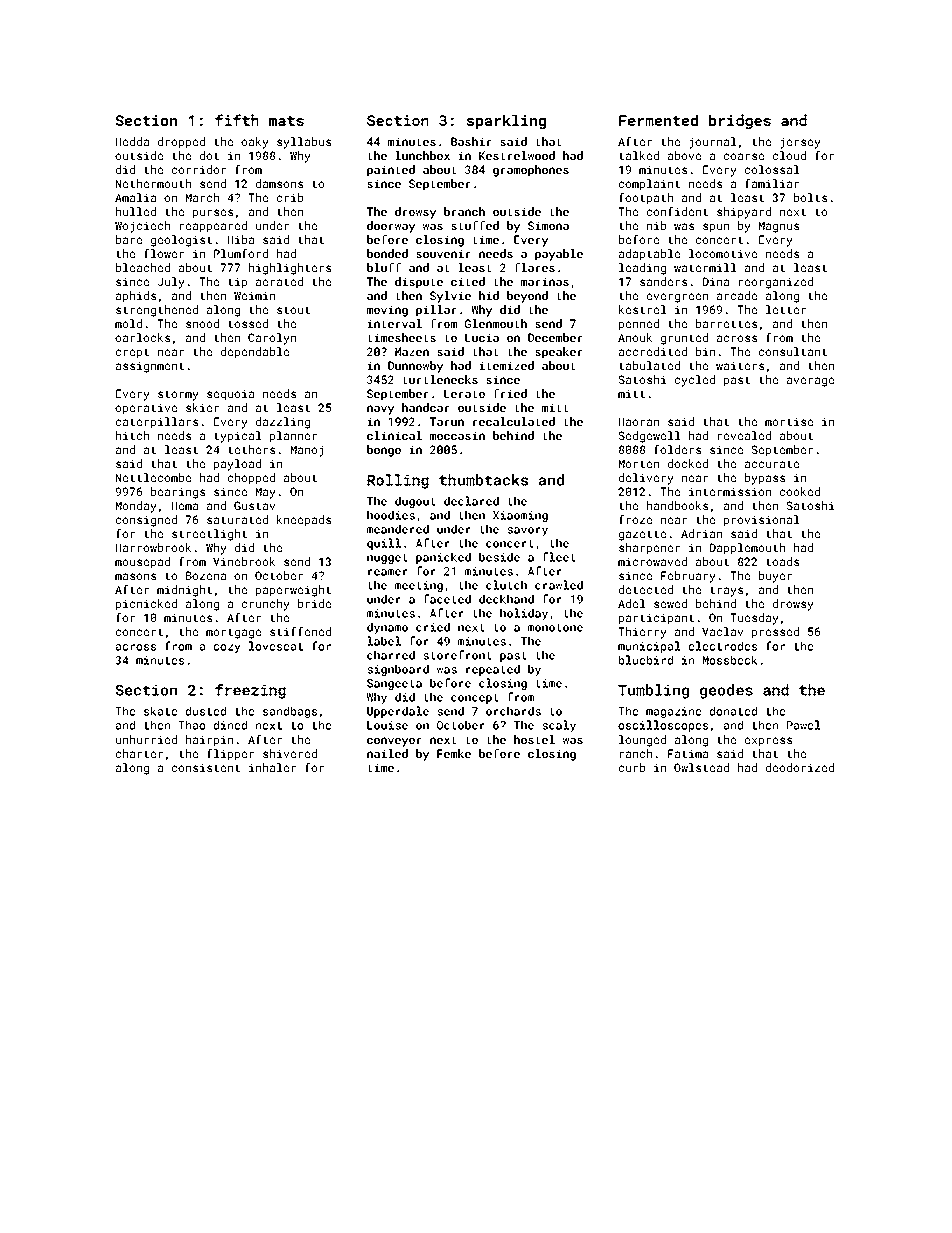 This screenshot has height=1233, width=952. What do you see at coordinates (701, 767) in the screenshot?
I see `Owlstead` at bounding box center [701, 767].
